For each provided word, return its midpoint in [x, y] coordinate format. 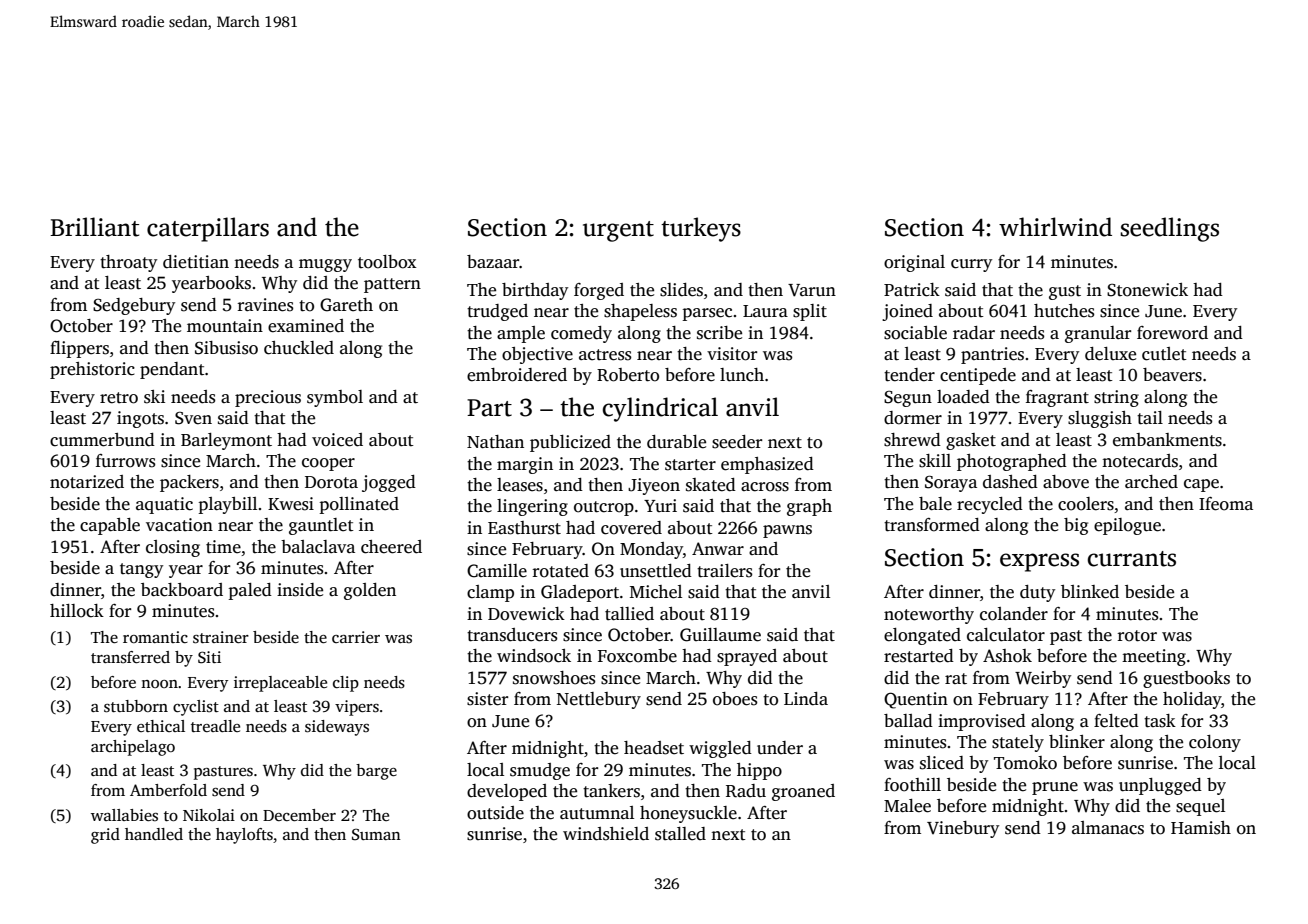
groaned [803, 792]
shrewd [912, 440]
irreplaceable [280, 684]
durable [676, 442]
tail [1150, 418]
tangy [141, 570]
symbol [335, 398]
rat [956, 679]
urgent [618, 231]
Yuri [660, 505]
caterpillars [208, 229]
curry [971, 265]
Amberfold [168, 790]
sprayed [747, 657]
